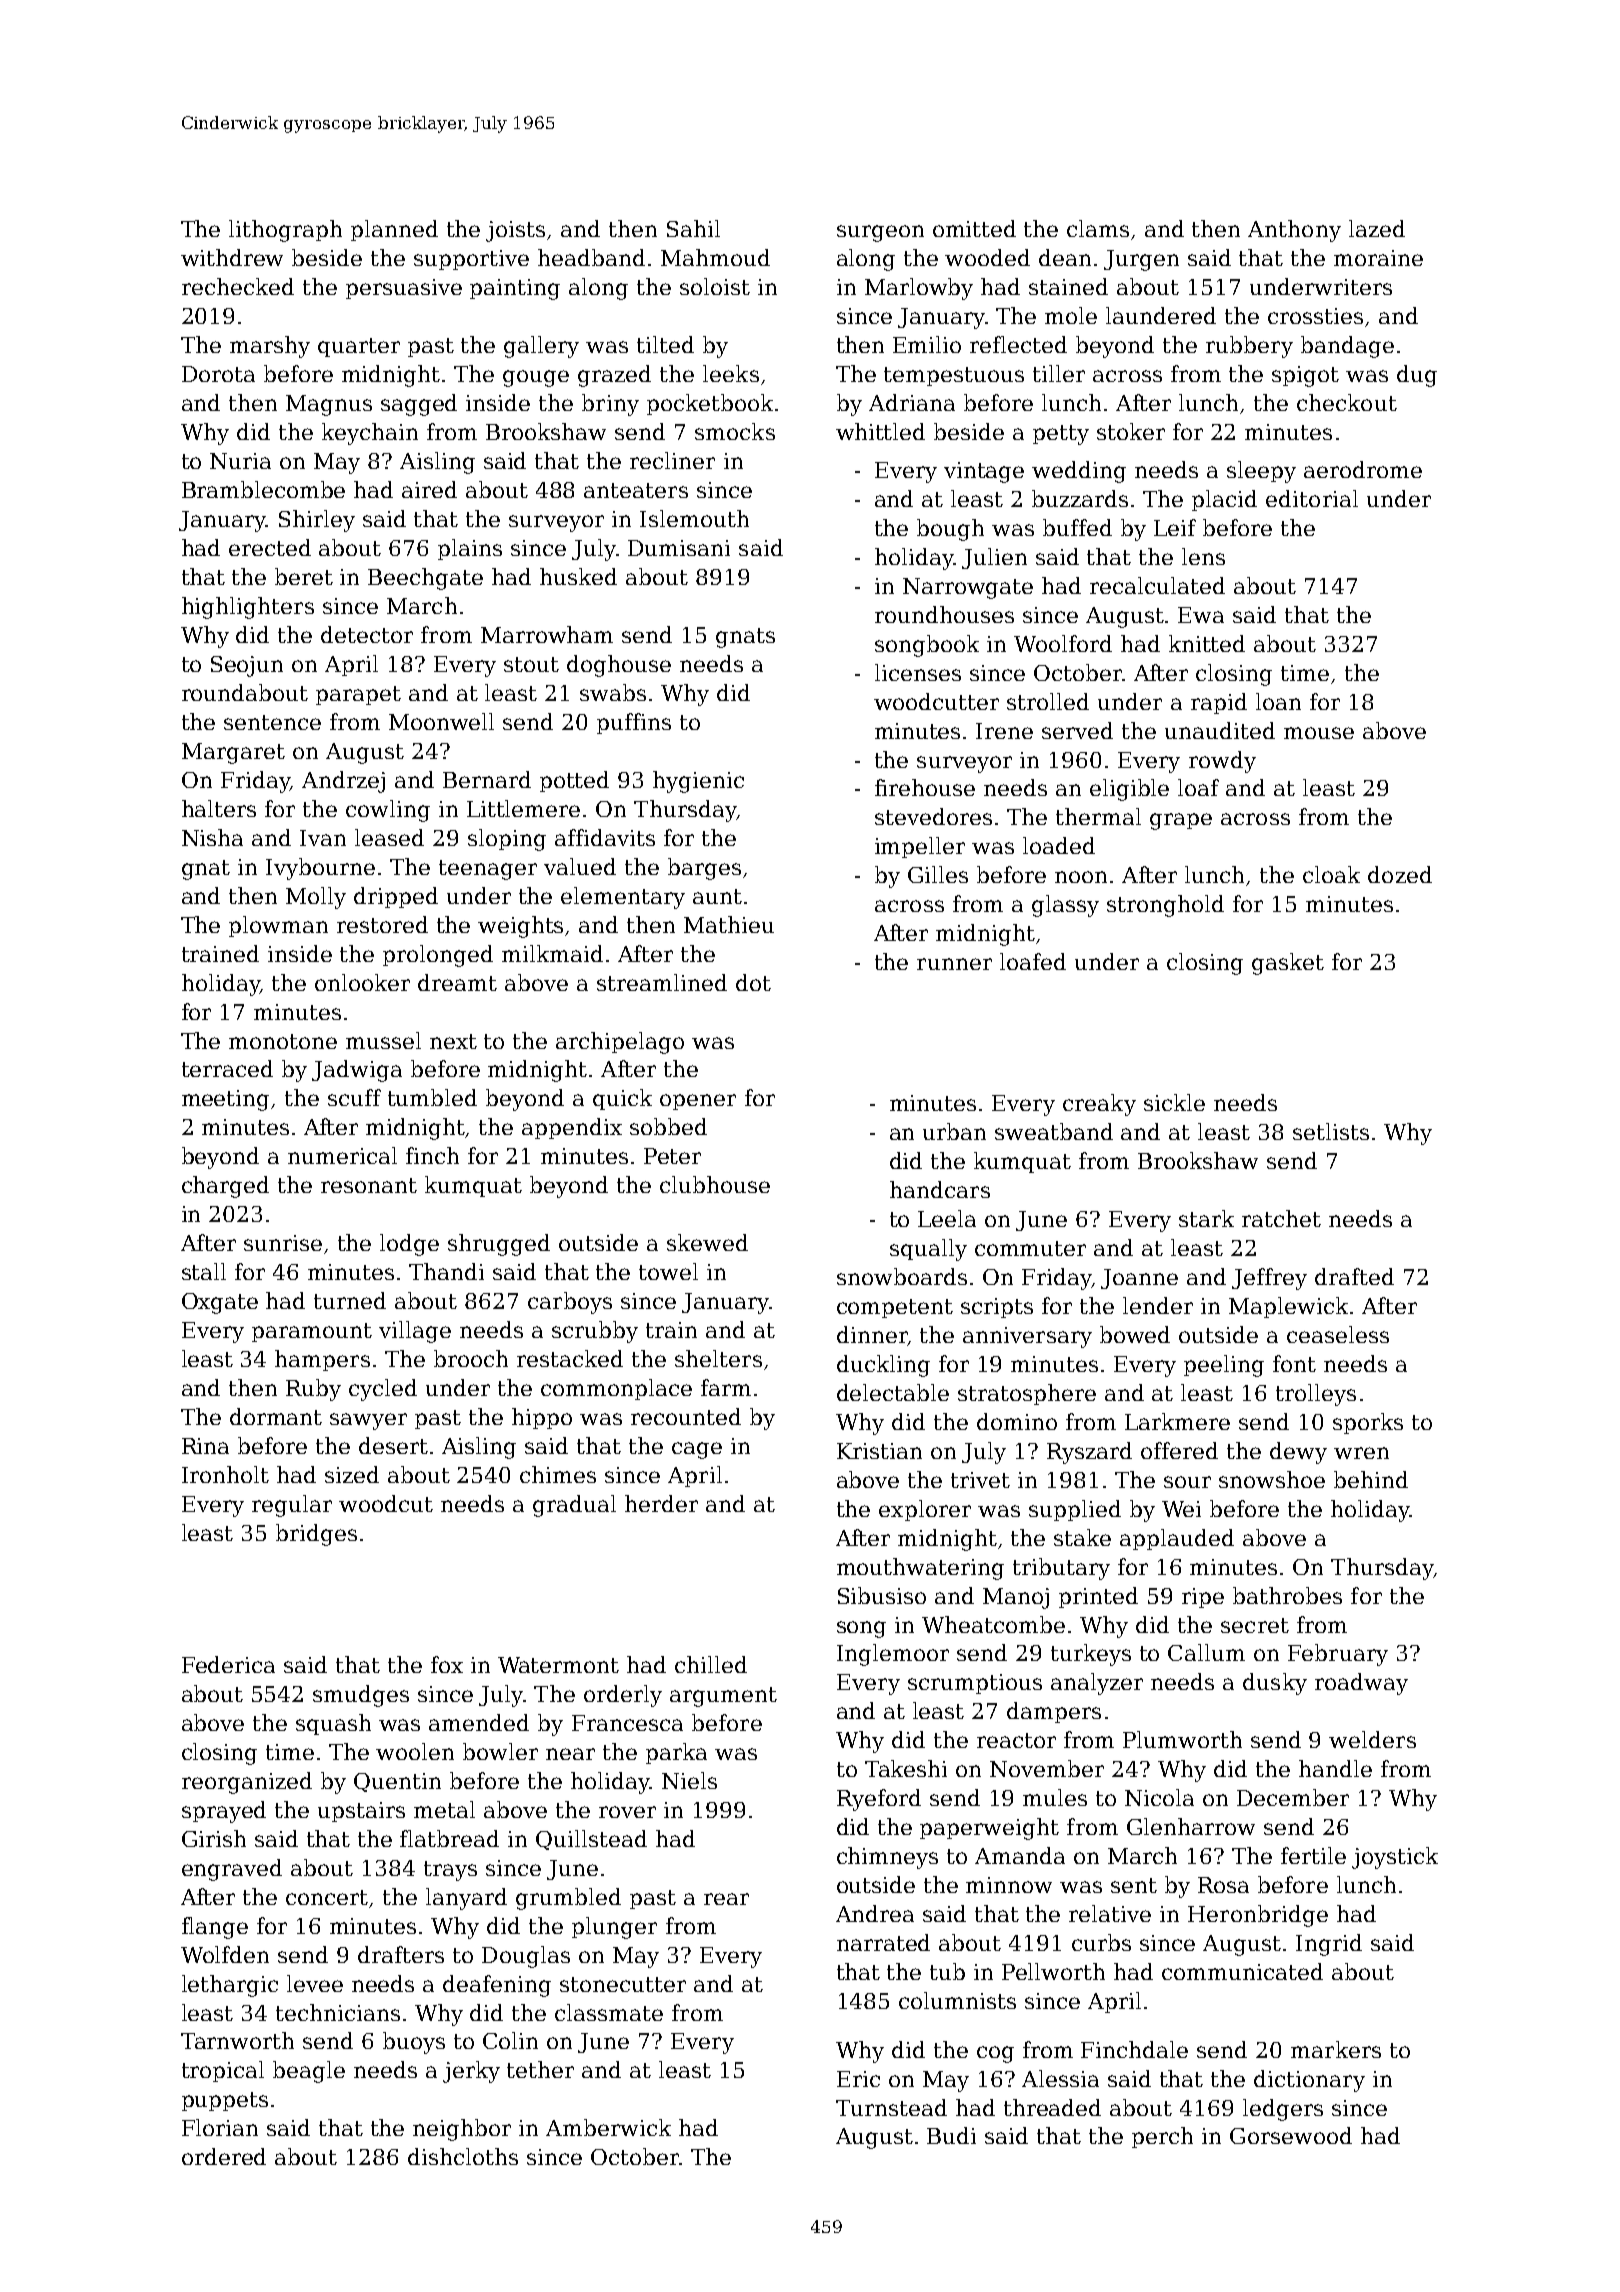 The image size is (1620, 2292). I want to click on wedding, so click(1079, 472).
